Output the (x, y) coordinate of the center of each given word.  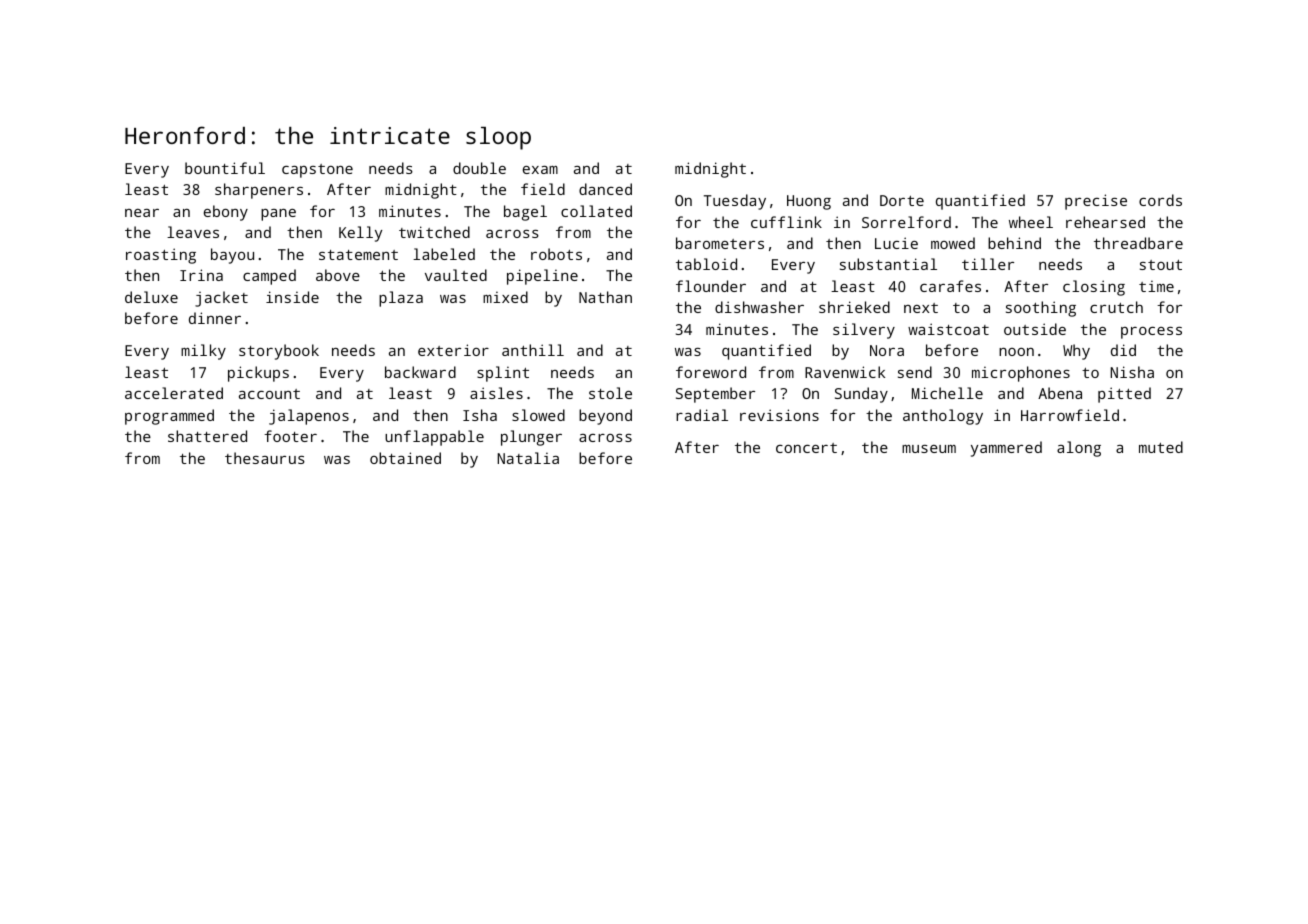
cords (1160, 200)
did (1123, 350)
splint (503, 374)
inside (292, 297)
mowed (953, 243)
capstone (317, 171)
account (269, 394)
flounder (711, 286)
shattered (207, 436)
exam (540, 170)
